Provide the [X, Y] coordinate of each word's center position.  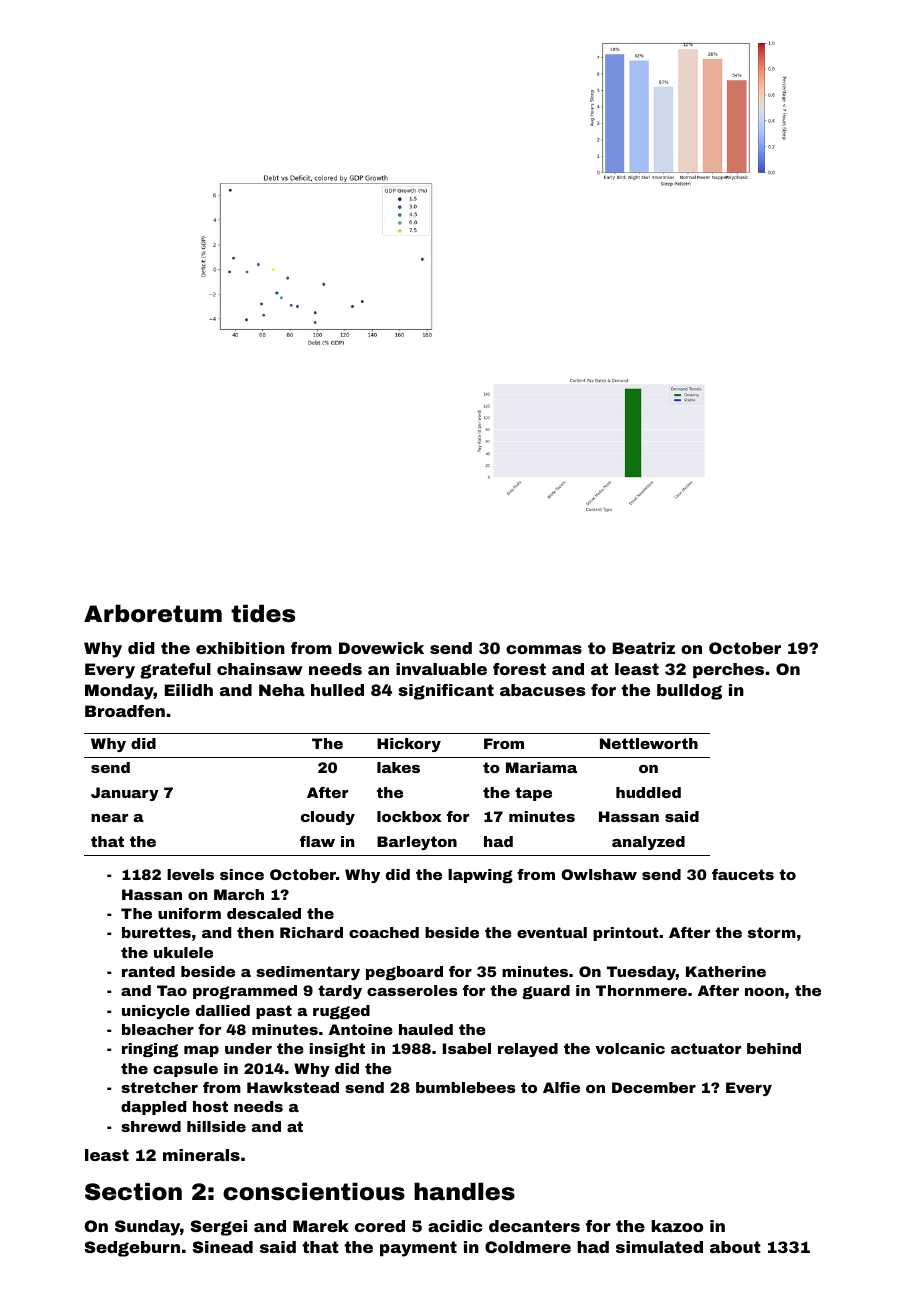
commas [544, 649]
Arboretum [153, 613]
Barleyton [417, 843]
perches [728, 671]
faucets [743, 874]
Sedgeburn [132, 1249]
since [242, 874]
